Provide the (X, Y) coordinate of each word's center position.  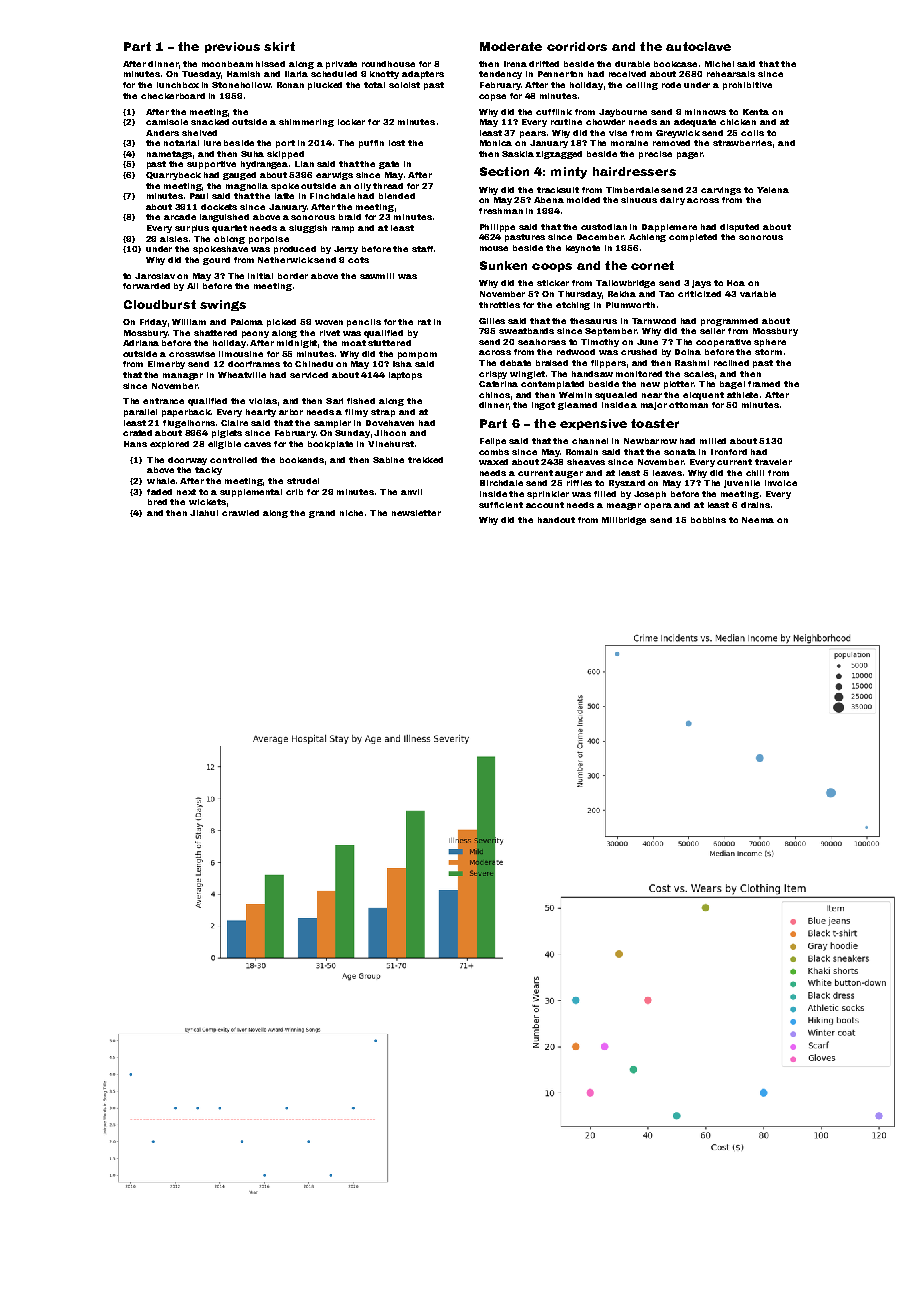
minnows (705, 112)
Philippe (497, 228)
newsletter (416, 513)
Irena (515, 64)
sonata (680, 452)
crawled (240, 513)
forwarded (146, 286)
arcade (180, 217)
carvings (721, 191)
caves (257, 444)
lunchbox (178, 85)
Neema (758, 520)
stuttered (389, 343)
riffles (579, 483)
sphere (770, 343)
